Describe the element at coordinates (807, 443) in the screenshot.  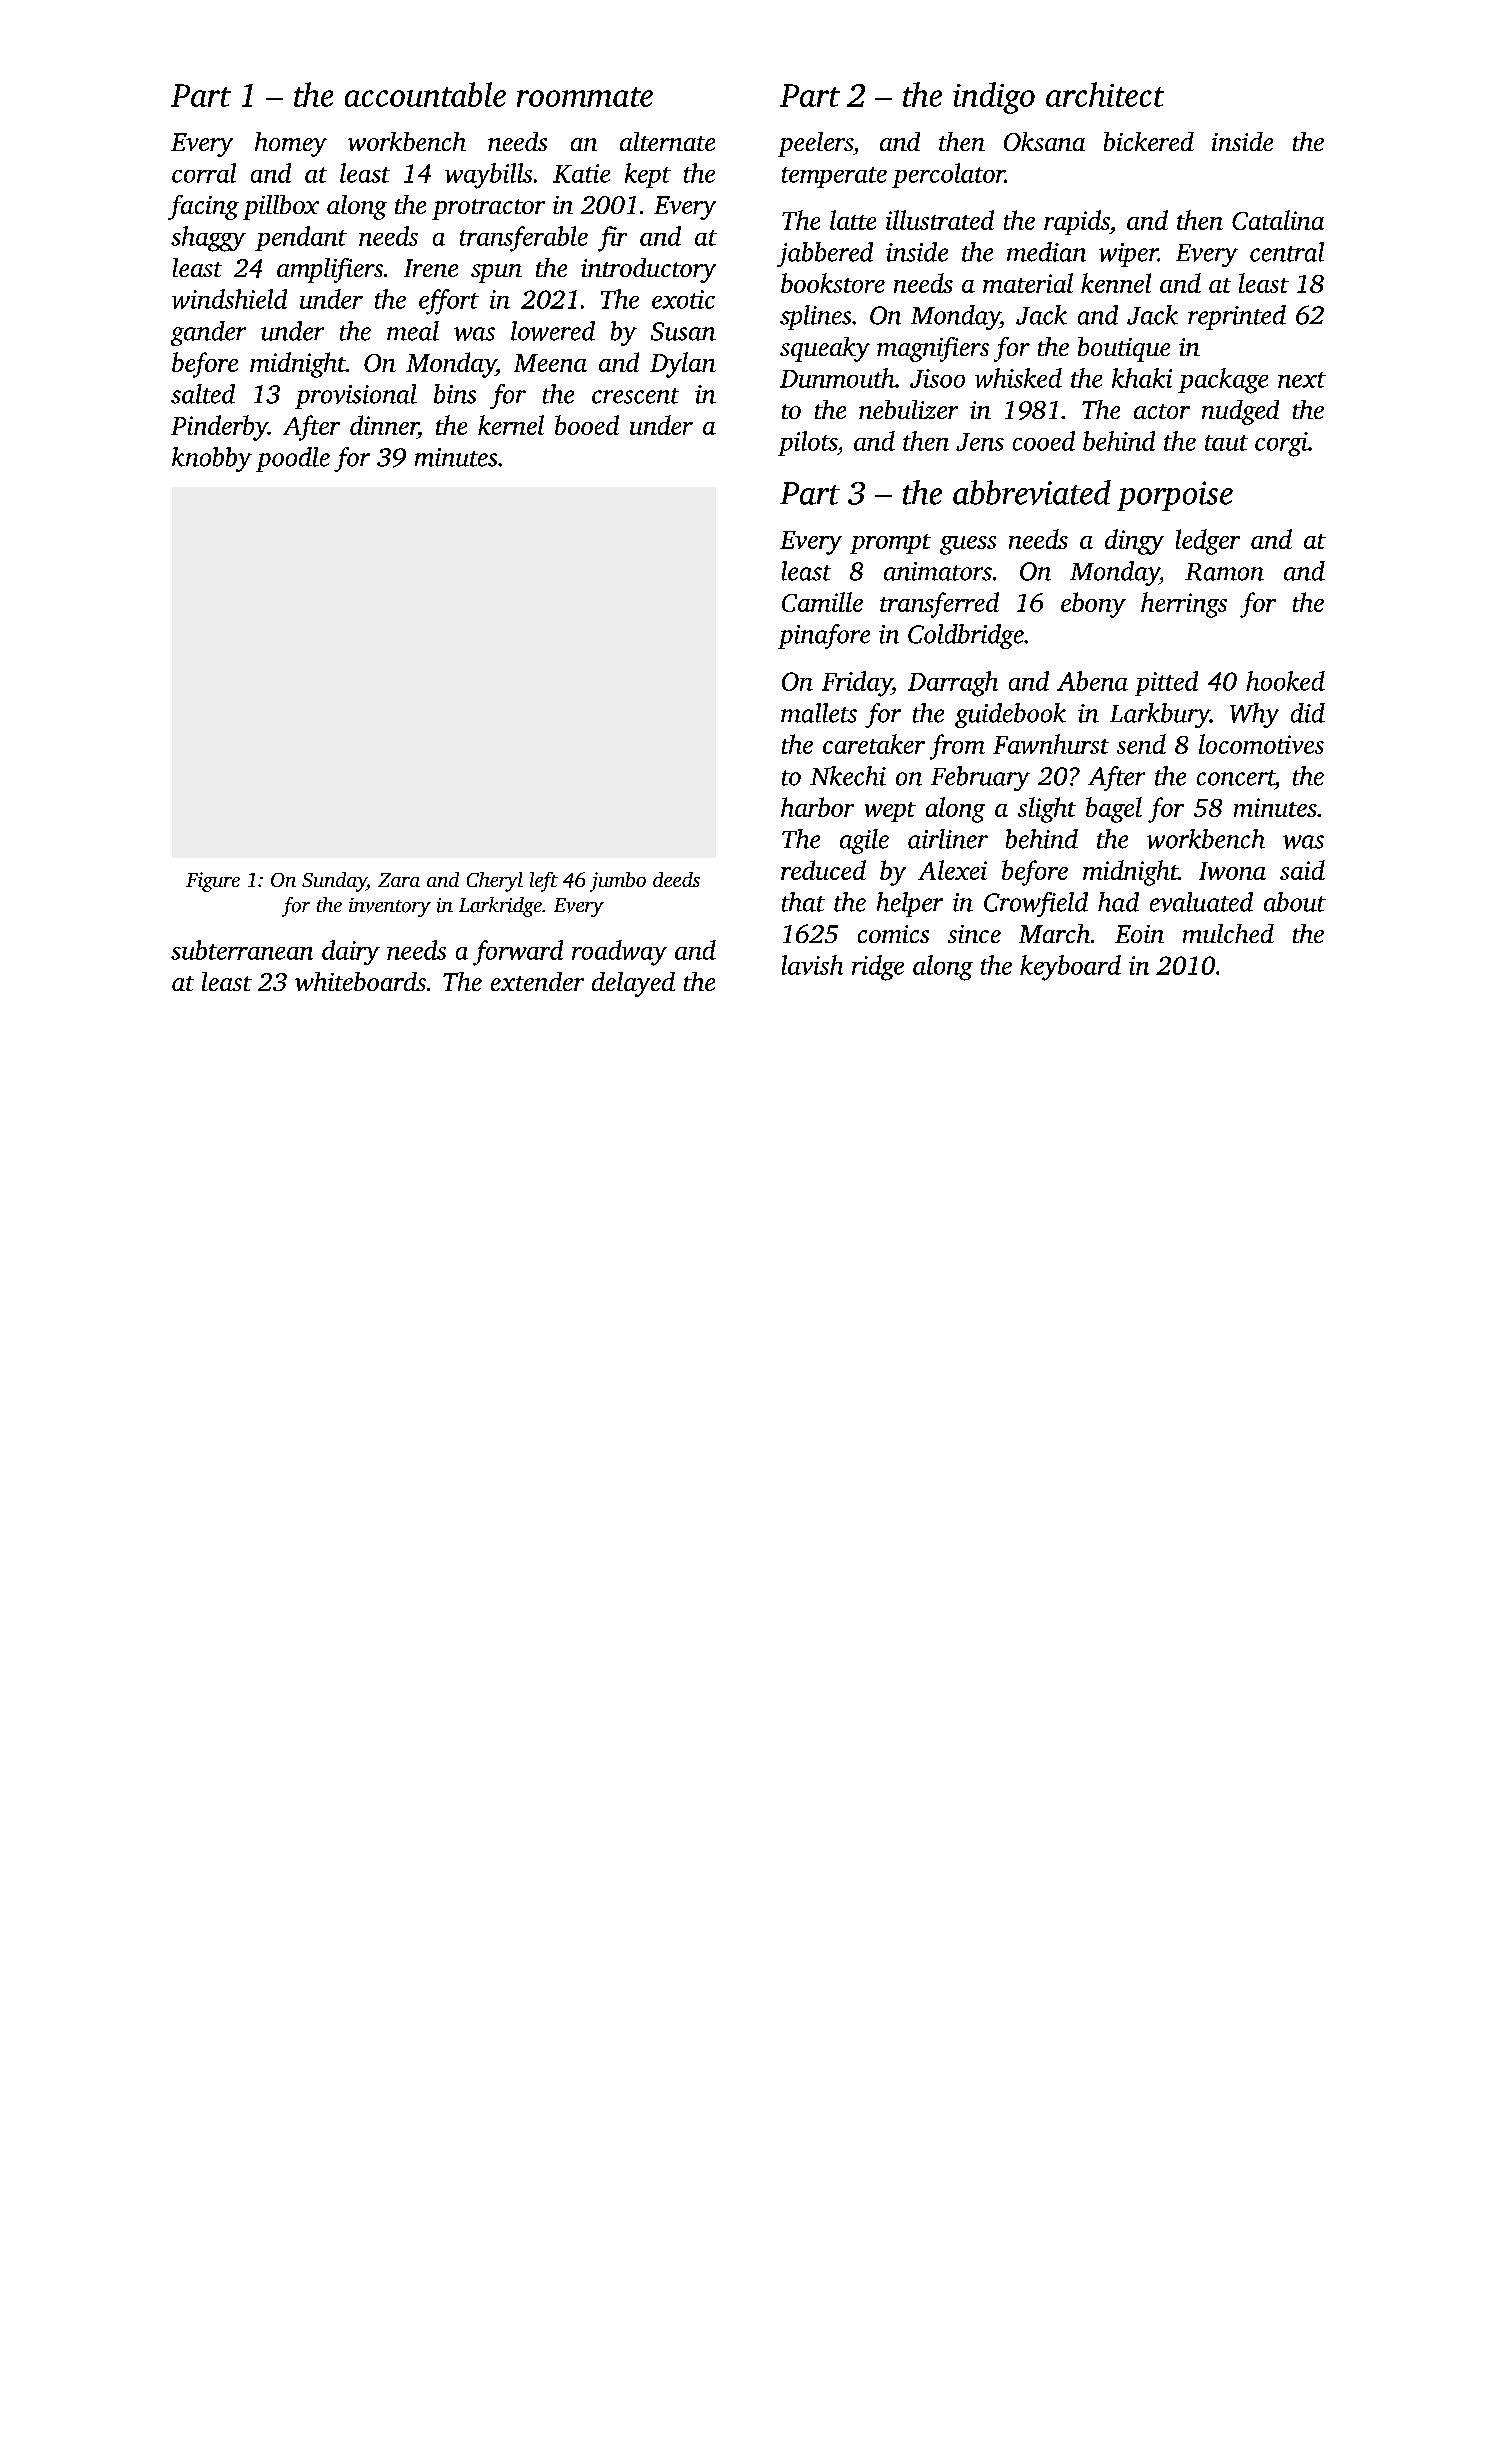
I see `pilots` at that location.
